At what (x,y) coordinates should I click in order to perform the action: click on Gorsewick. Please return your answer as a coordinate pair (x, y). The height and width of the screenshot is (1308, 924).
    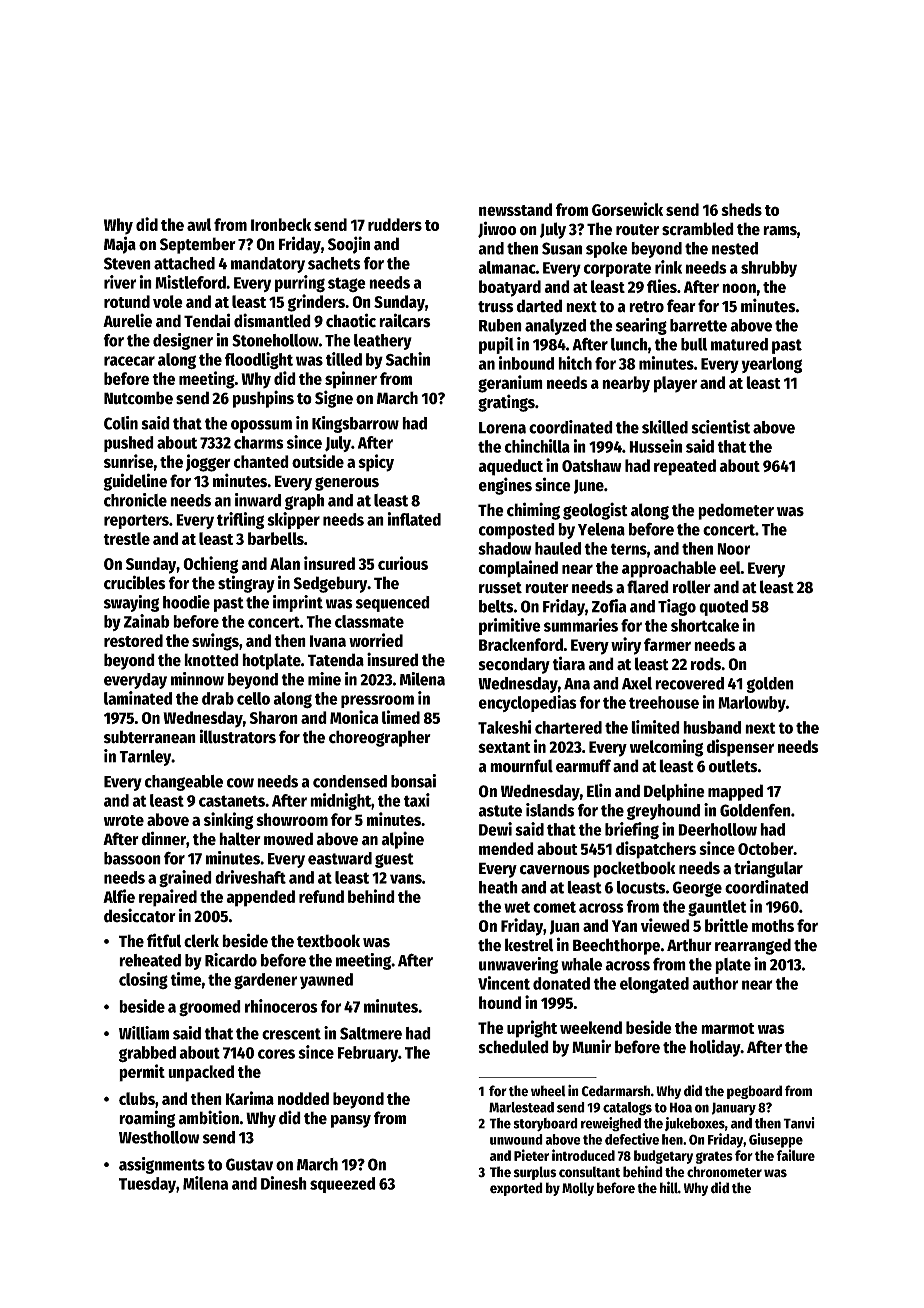
    Looking at the image, I should click on (627, 209).
